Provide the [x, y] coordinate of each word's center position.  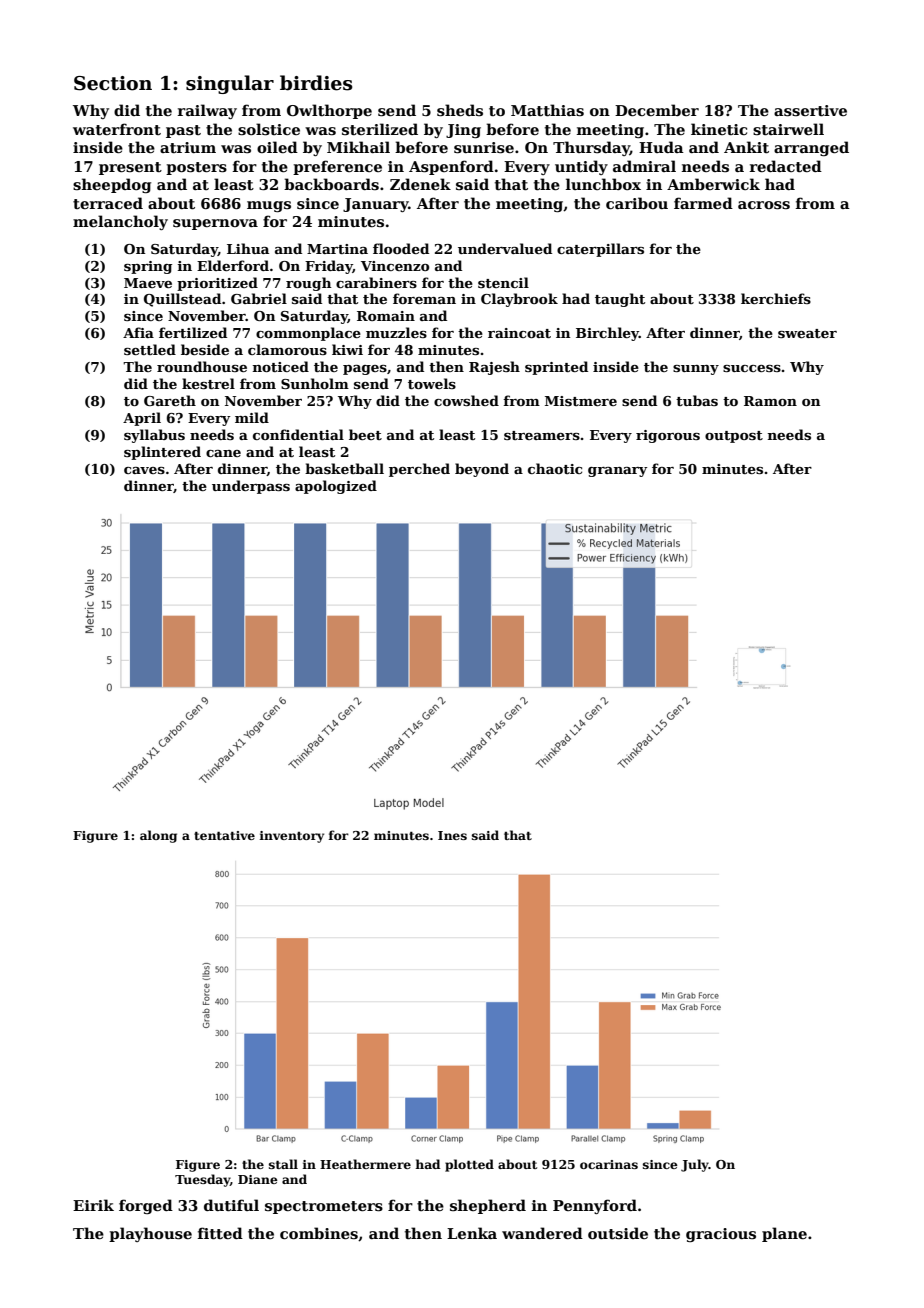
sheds [460, 110]
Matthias [547, 110]
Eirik [93, 1205]
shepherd [488, 1206]
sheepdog [112, 185]
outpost [734, 437]
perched [419, 470]
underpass [251, 487]
